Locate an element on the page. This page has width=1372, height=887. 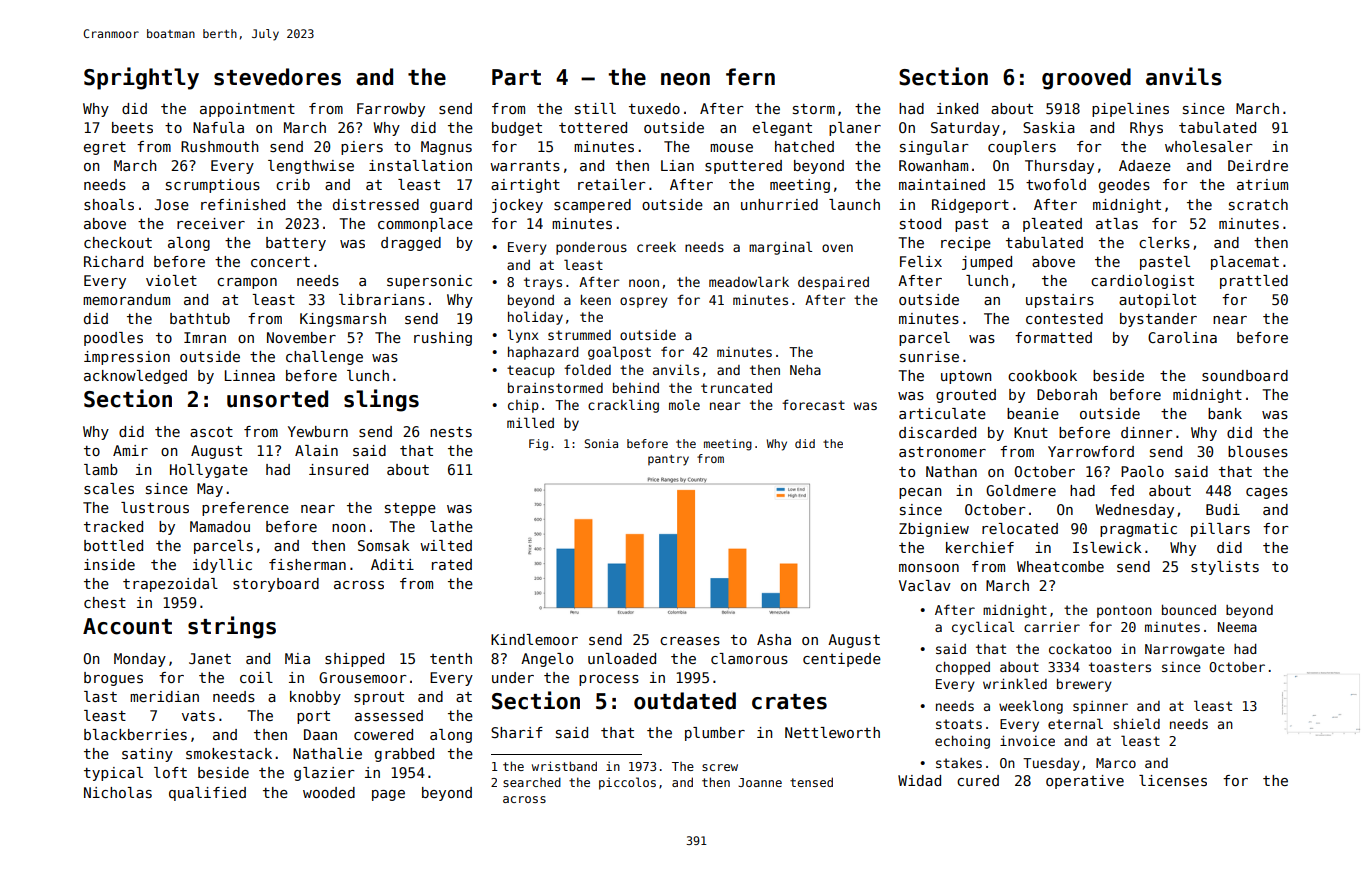
Carolina is located at coordinates (1182, 337).
